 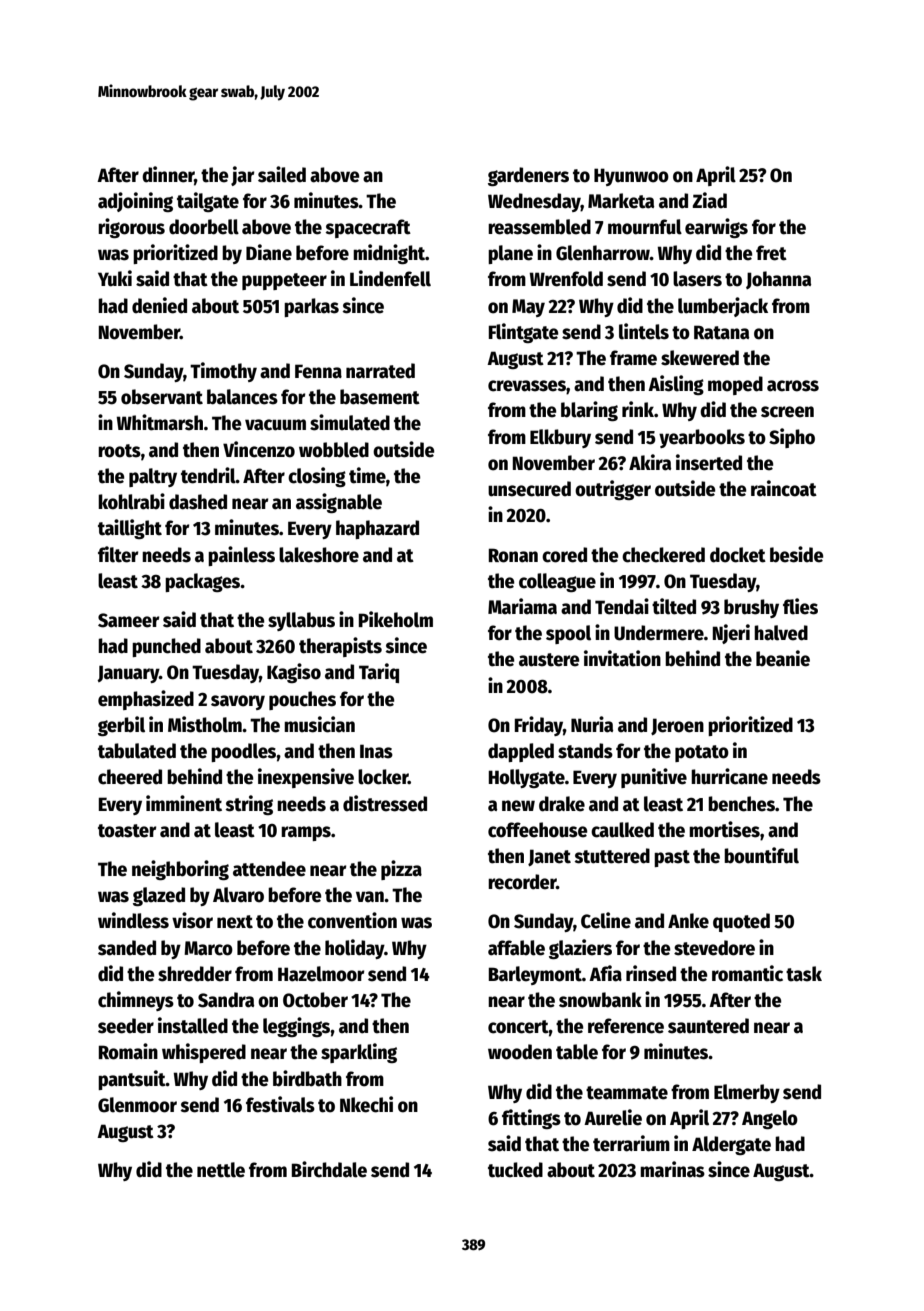 What do you see at coordinates (221, 1170) in the screenshot?
I see `nettle` at bounding box center [221, 1170].
